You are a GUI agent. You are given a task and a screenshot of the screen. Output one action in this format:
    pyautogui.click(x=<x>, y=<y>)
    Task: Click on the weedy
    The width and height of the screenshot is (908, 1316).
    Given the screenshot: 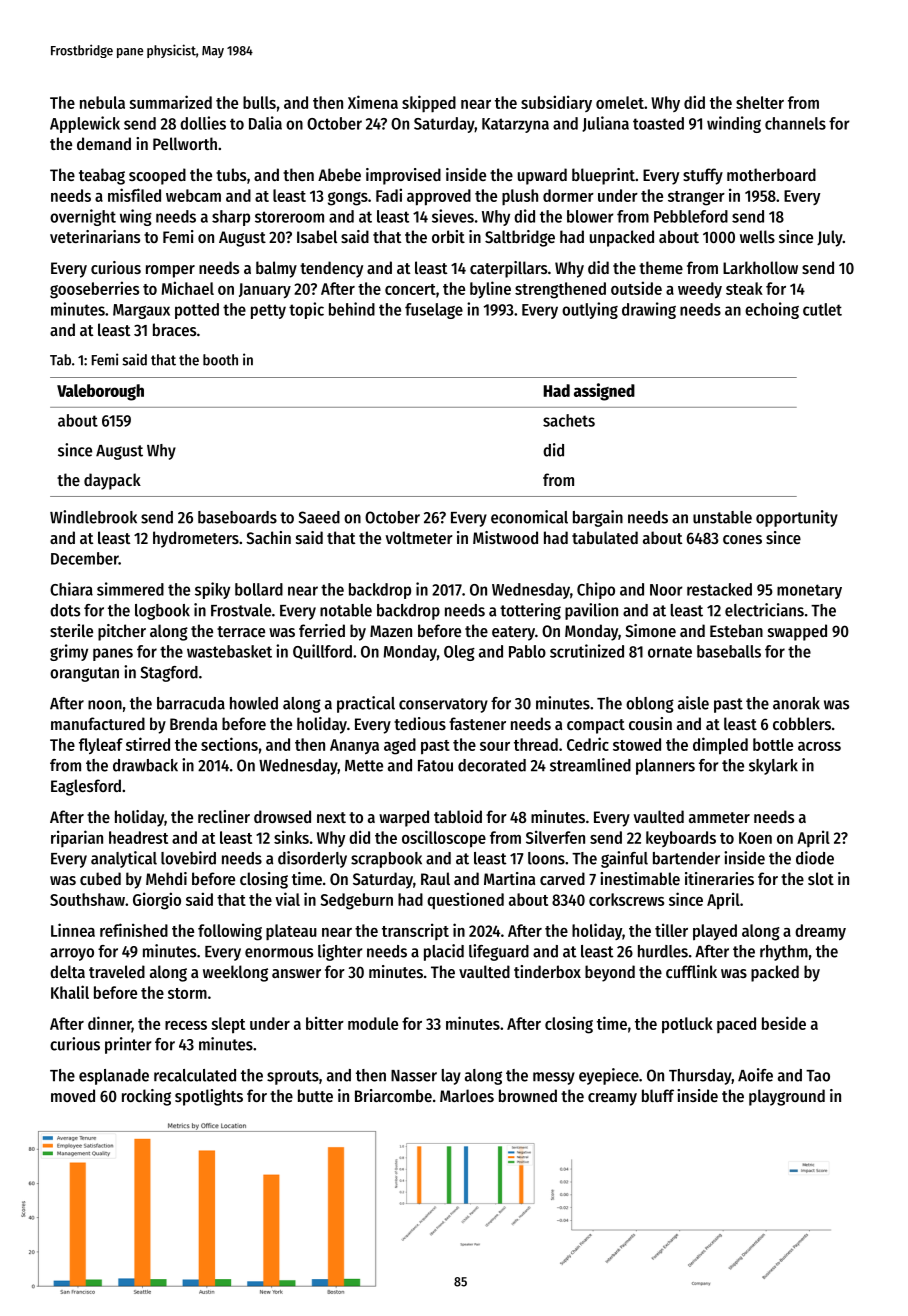 What is the action you would take?
    pyautogui.click(x=700, y=290)
